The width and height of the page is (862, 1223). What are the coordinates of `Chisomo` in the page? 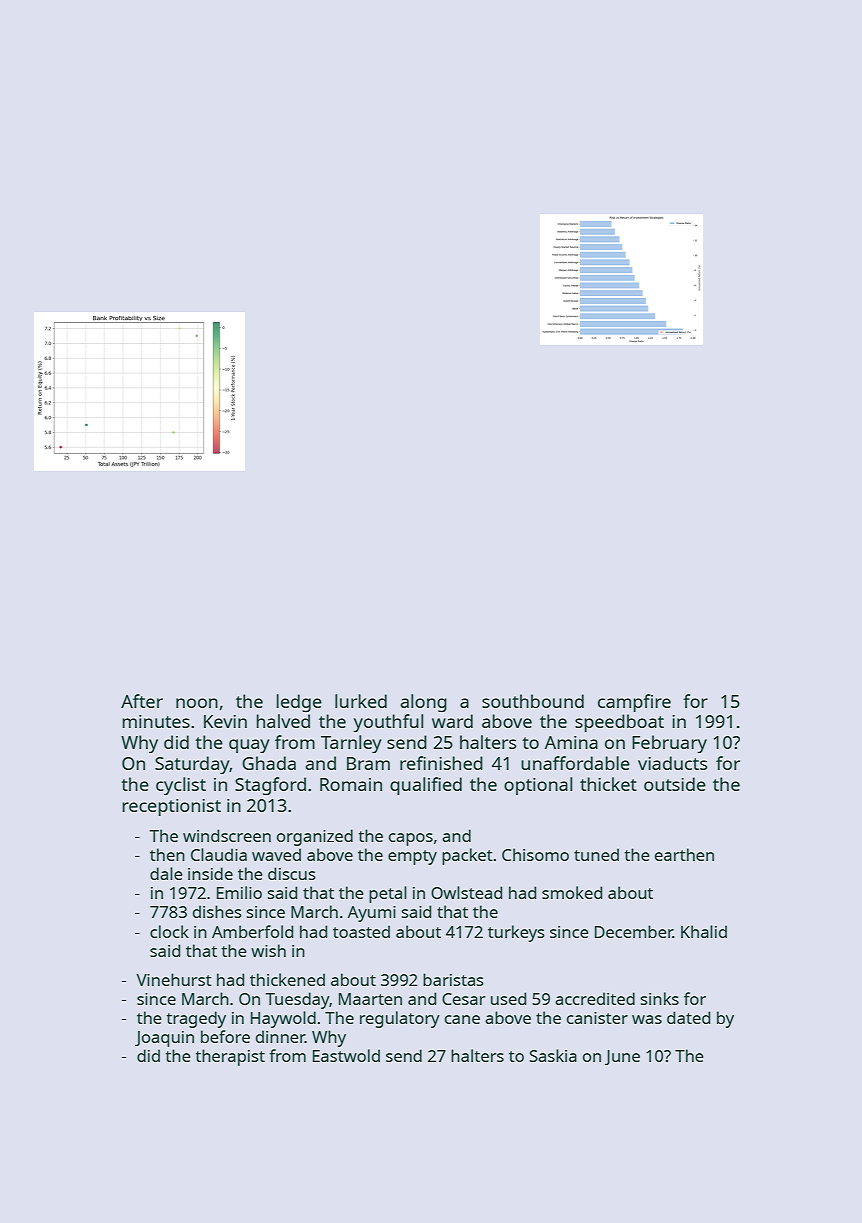 It's located at (535, 854).
